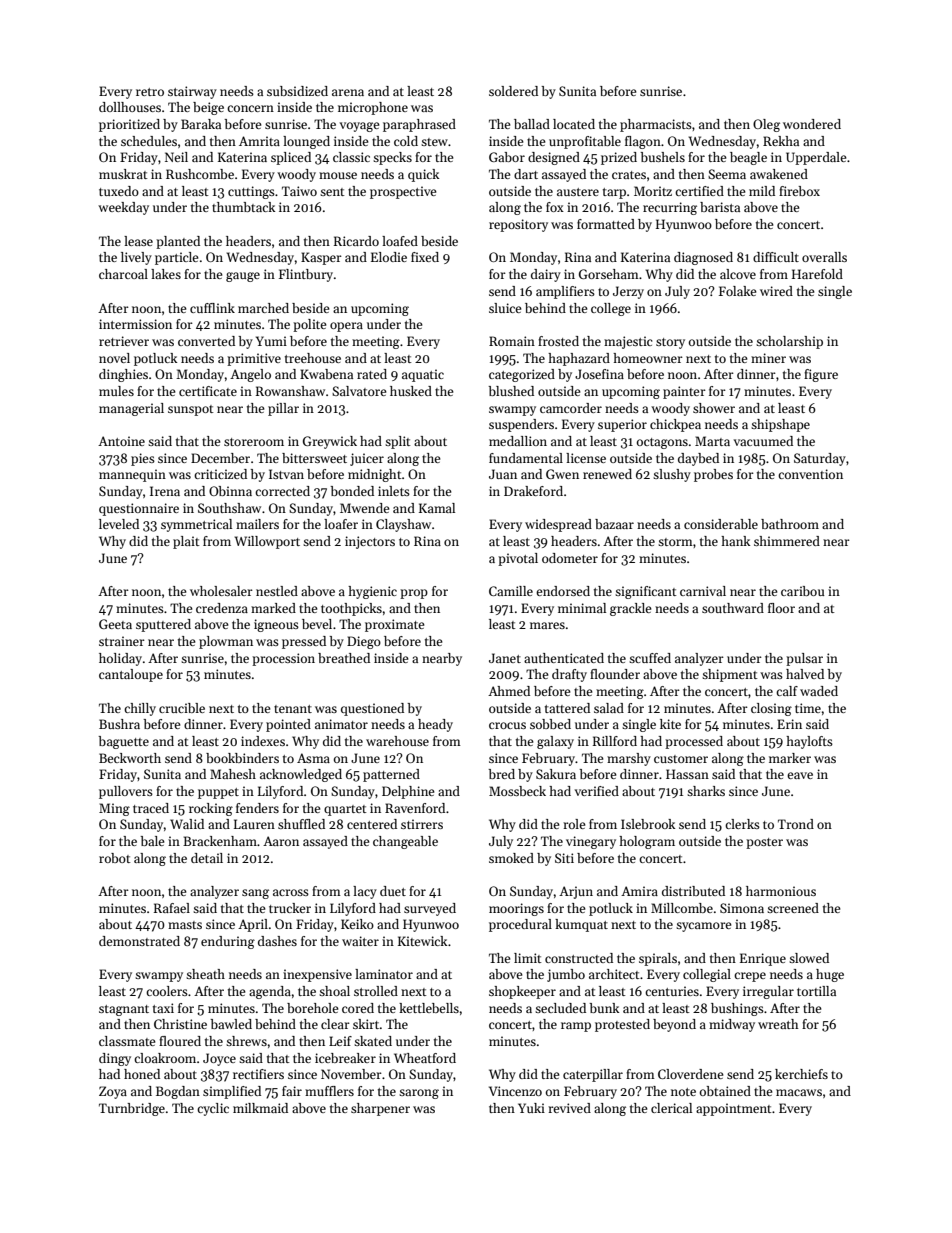 The width and height of the image is (952, 1233). I want to click on tuxedo, so click(119, 191).
